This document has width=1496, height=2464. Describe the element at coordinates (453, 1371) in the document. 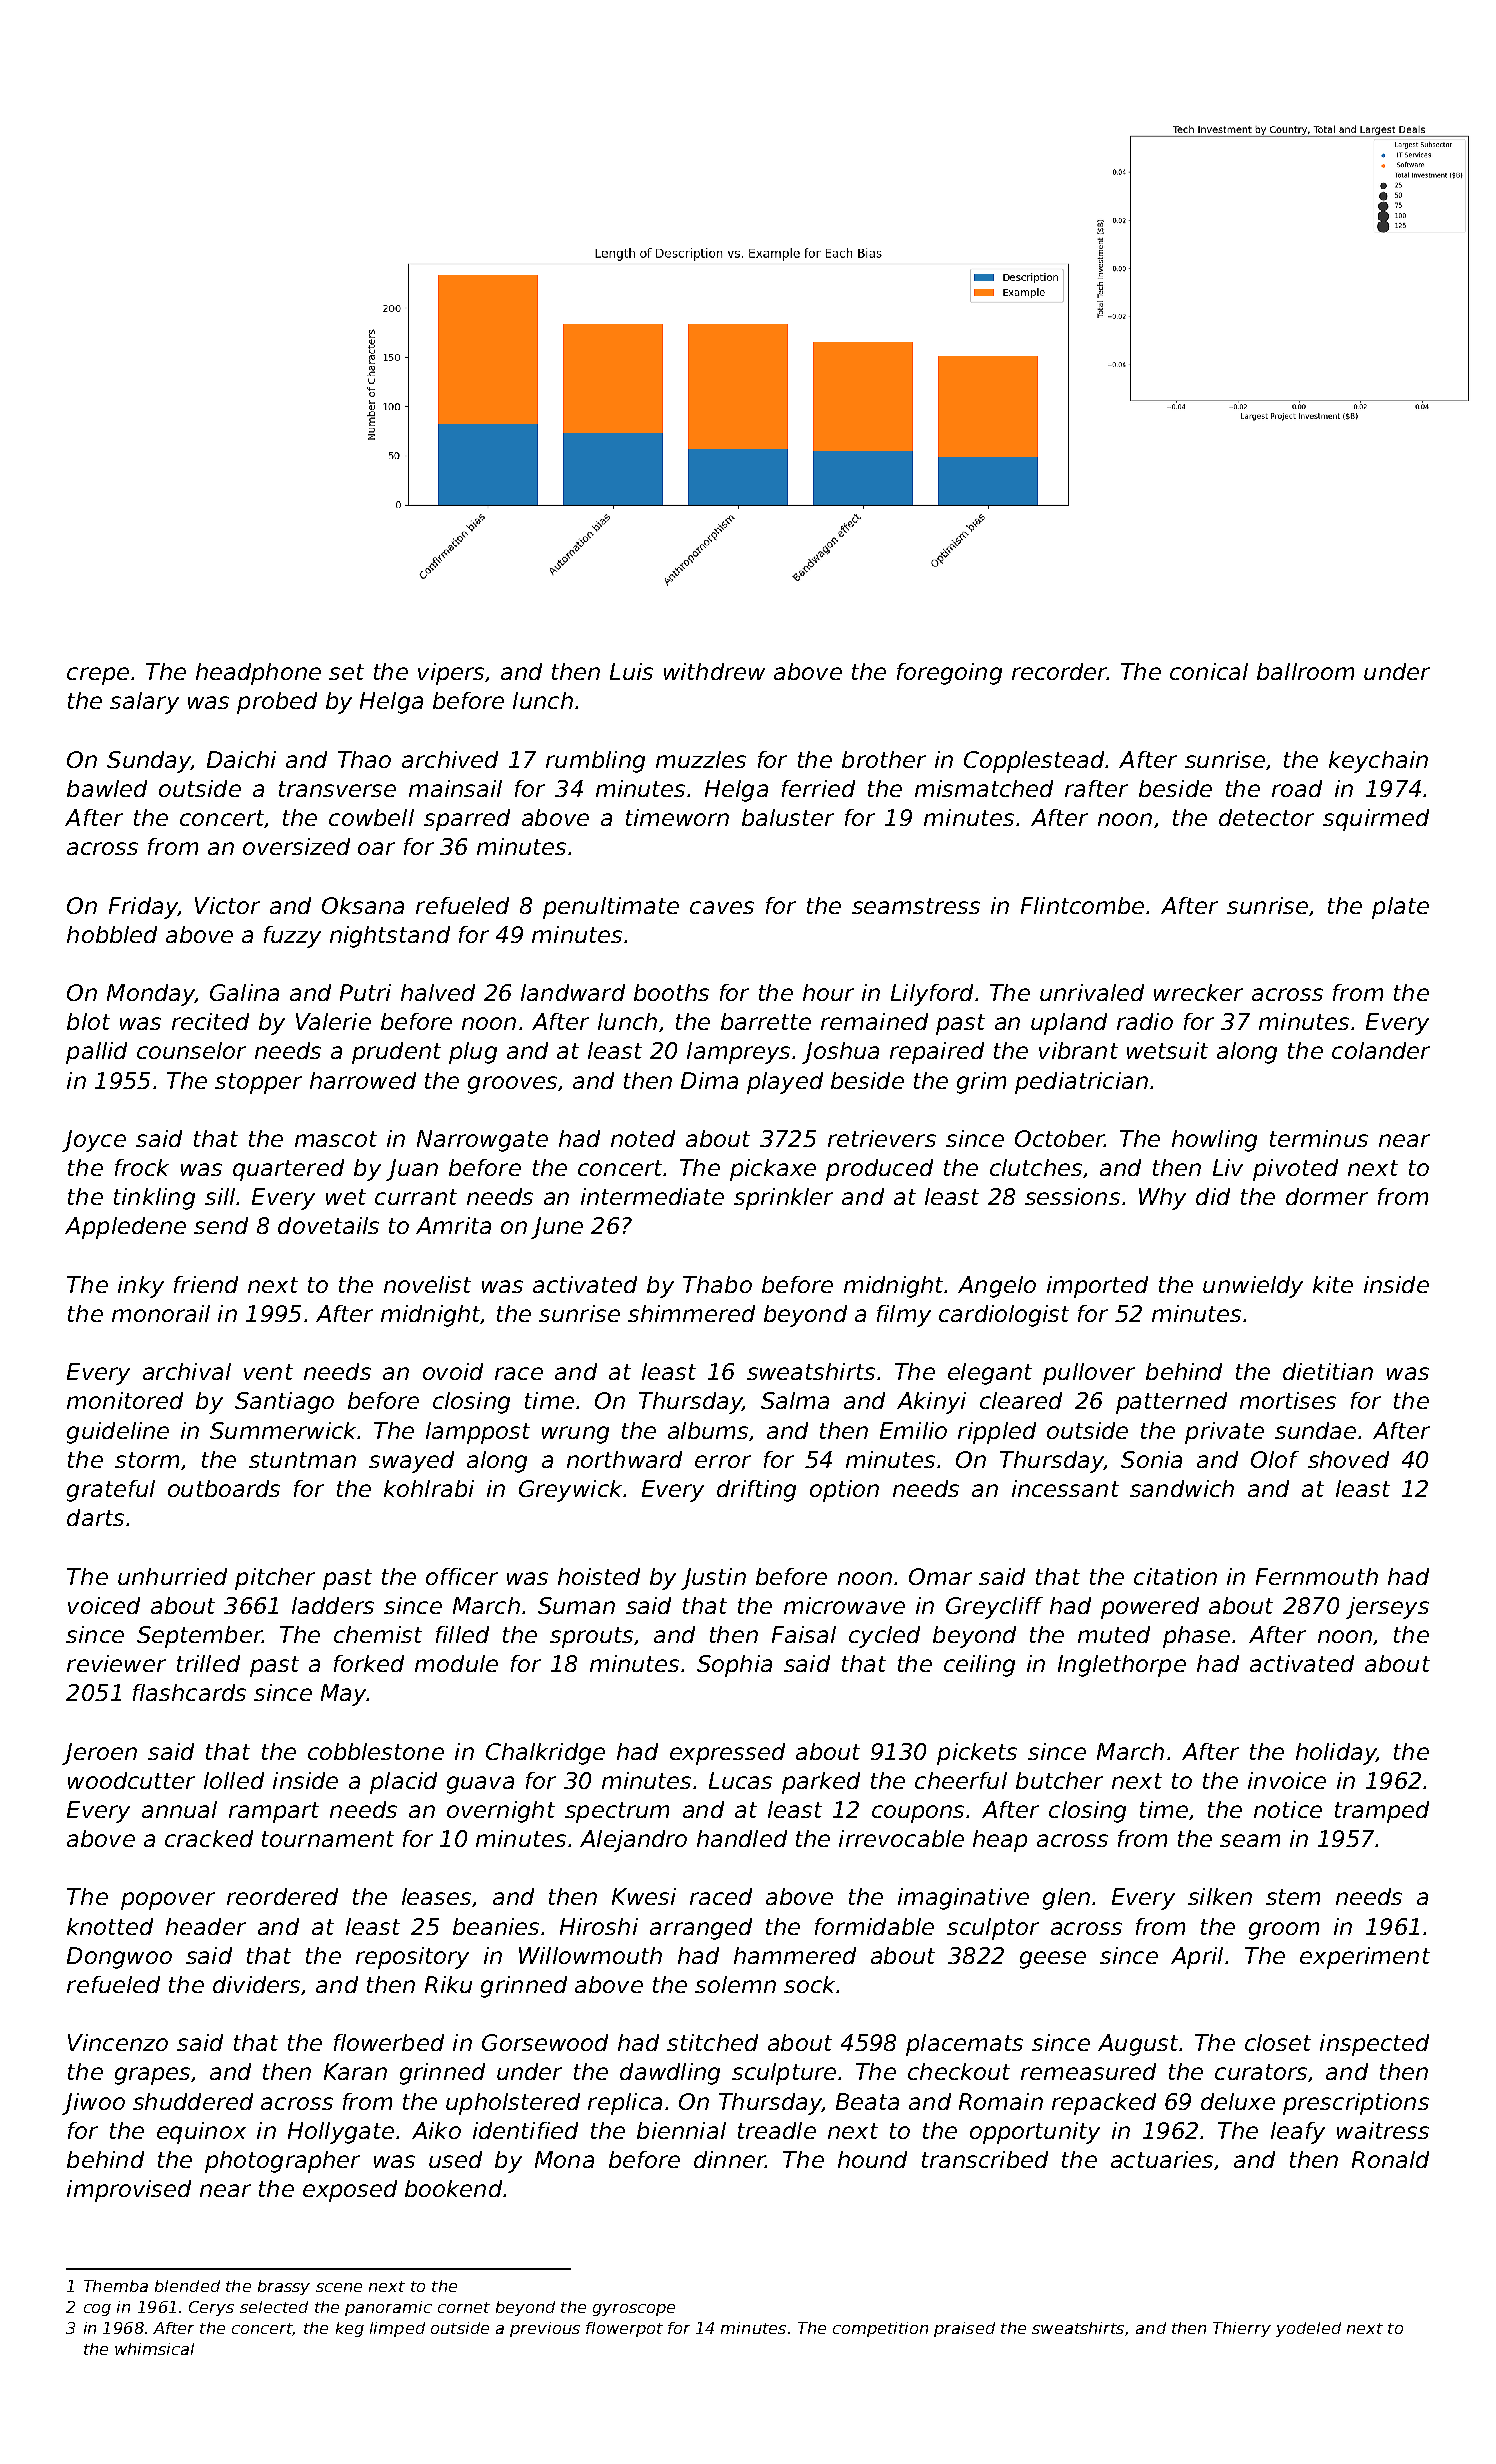

I see `ovoid` at that location.
